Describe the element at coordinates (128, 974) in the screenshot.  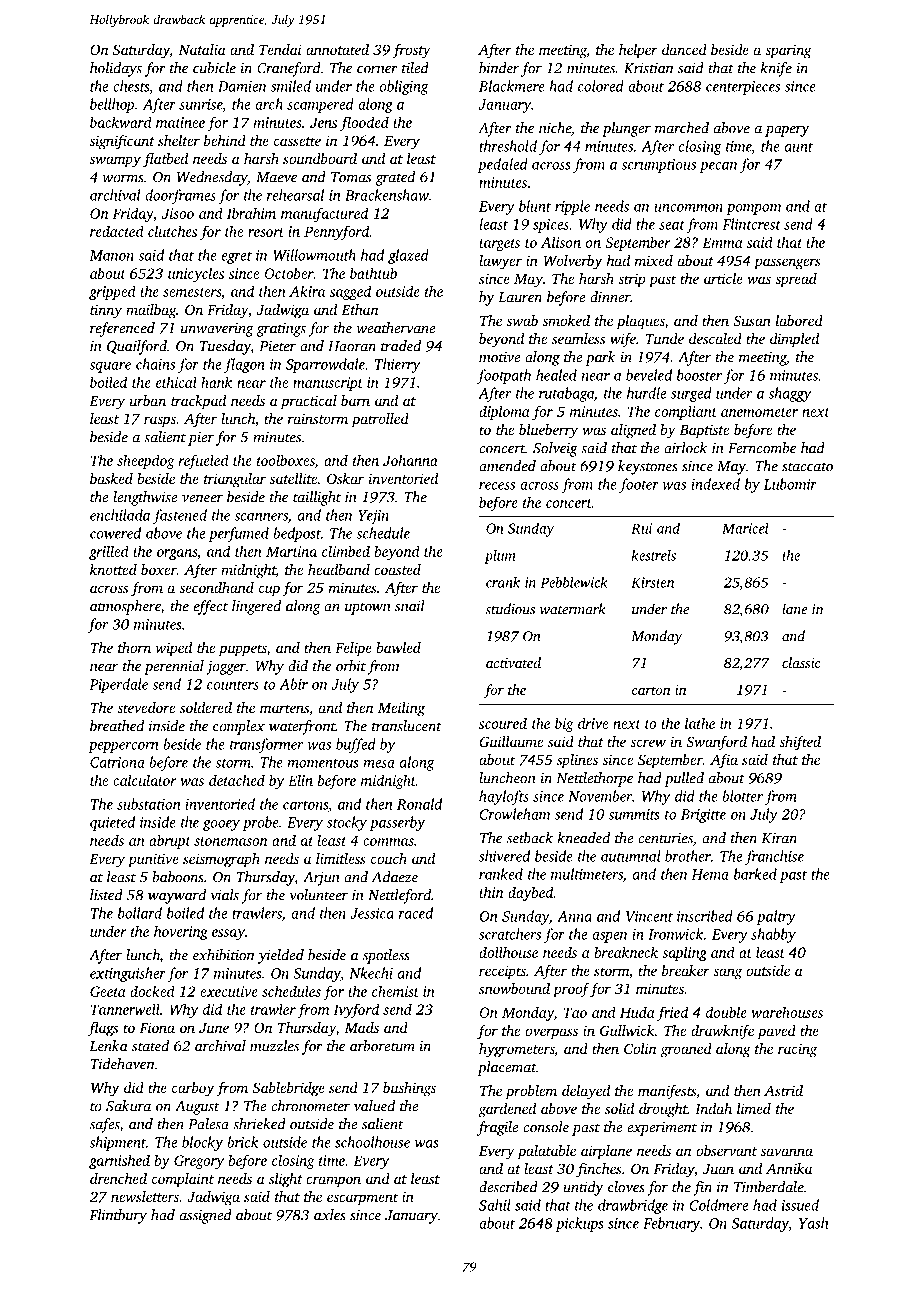
I see `extinguisher` at that location.
